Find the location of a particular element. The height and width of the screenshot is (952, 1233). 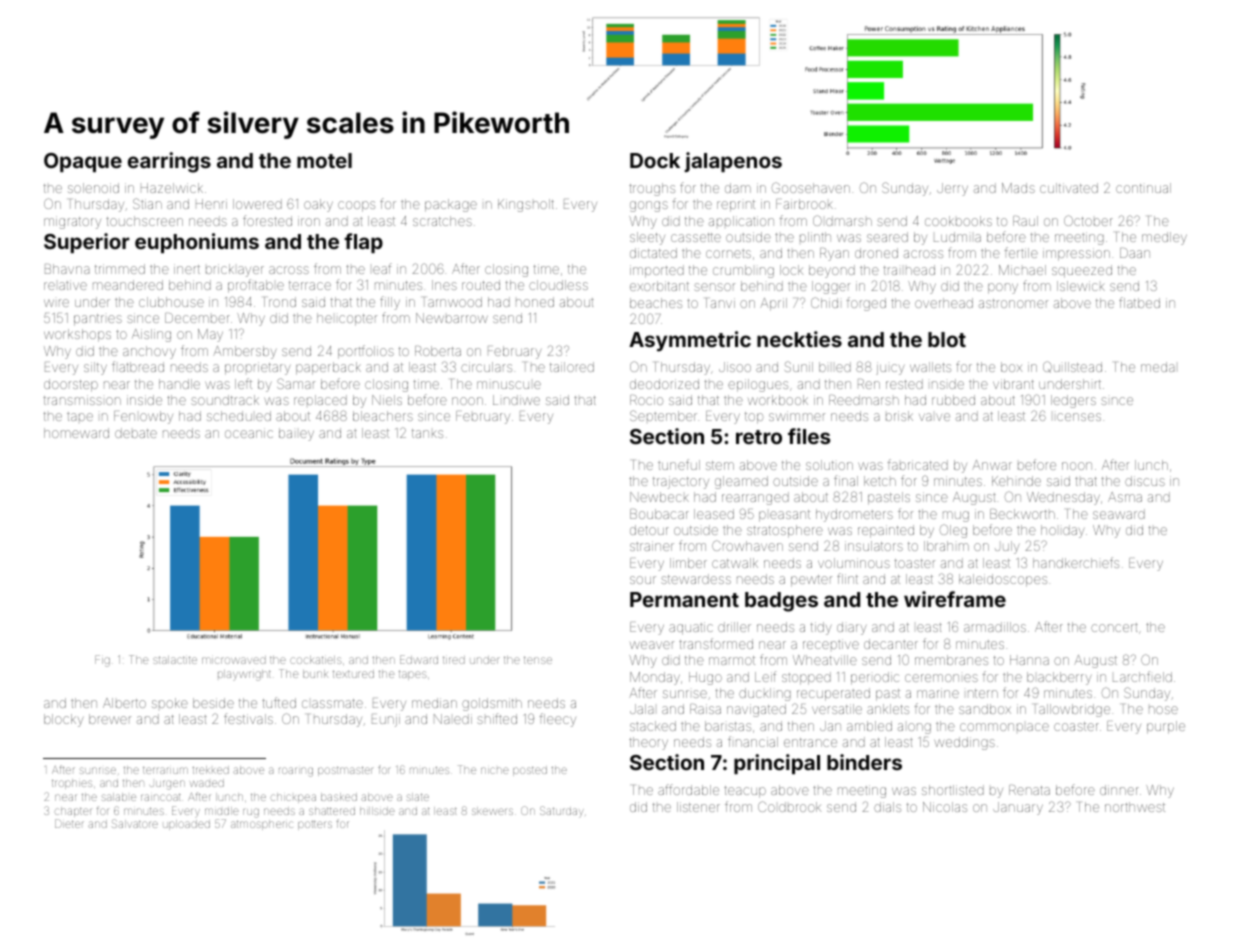

continual is located at coordinates (1143, 188).
